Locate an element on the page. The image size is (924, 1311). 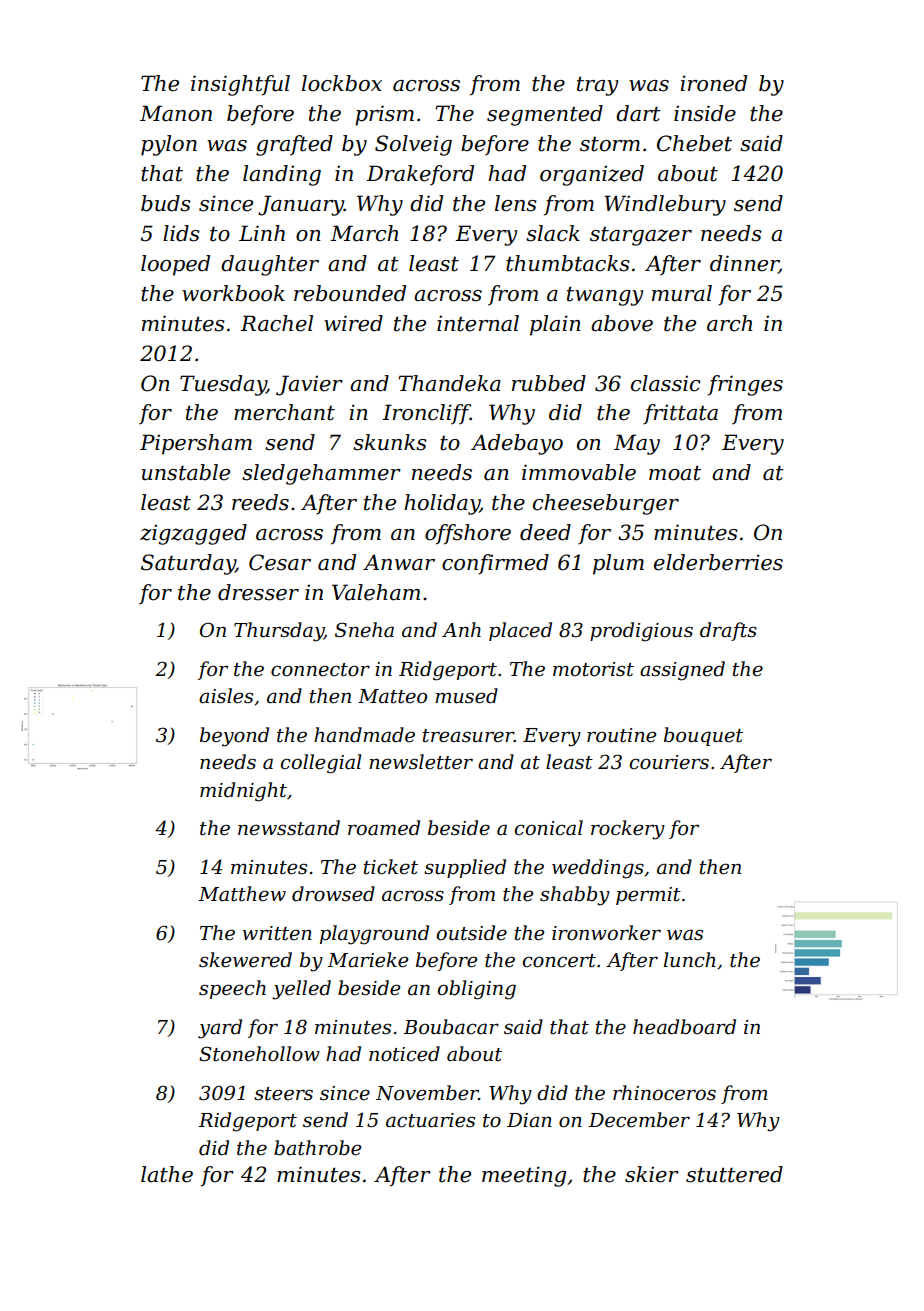
bouquet is located at coordinates (703, 736).
